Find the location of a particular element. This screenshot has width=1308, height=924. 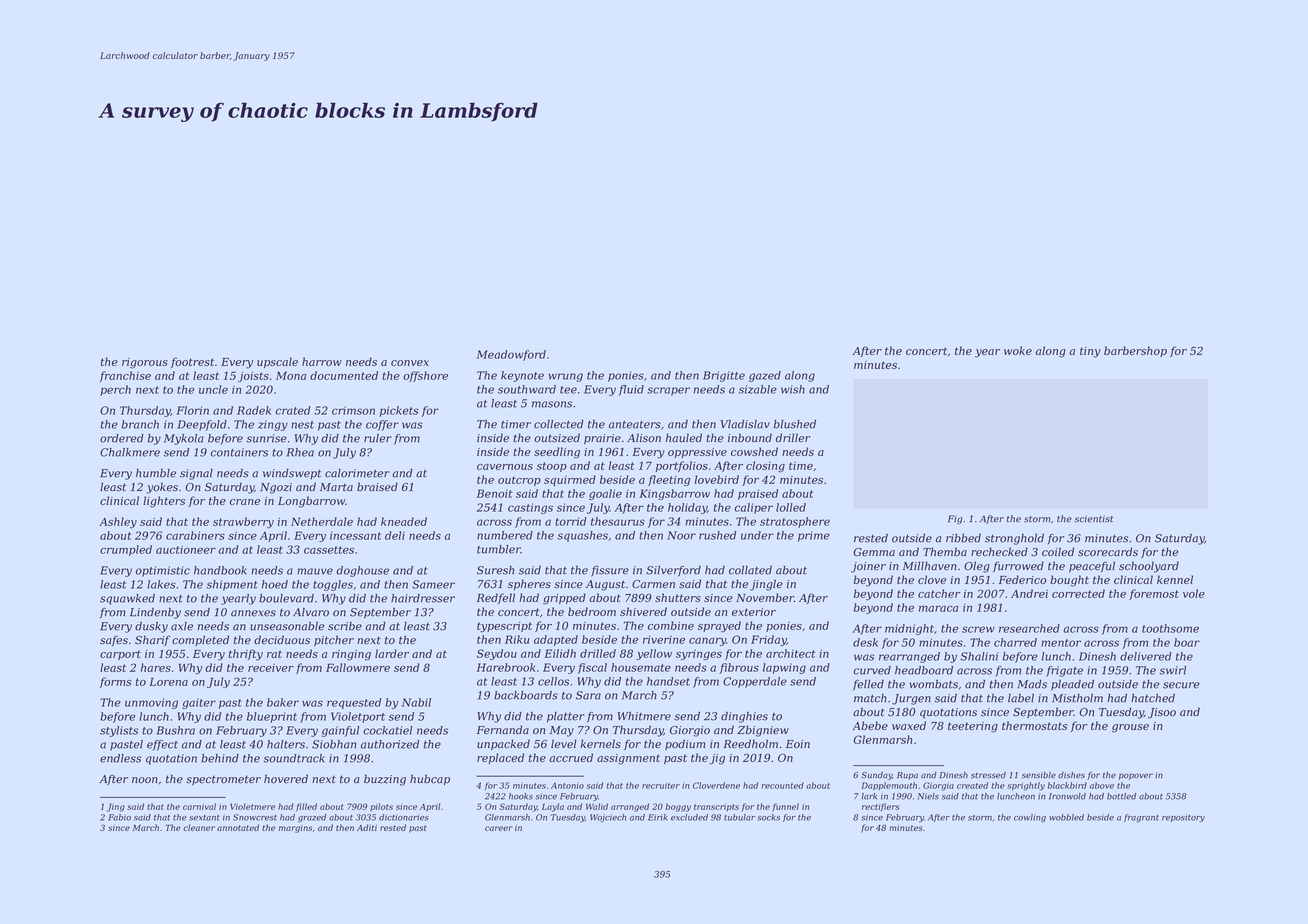

goalie is located at coordinates (605, 494).
